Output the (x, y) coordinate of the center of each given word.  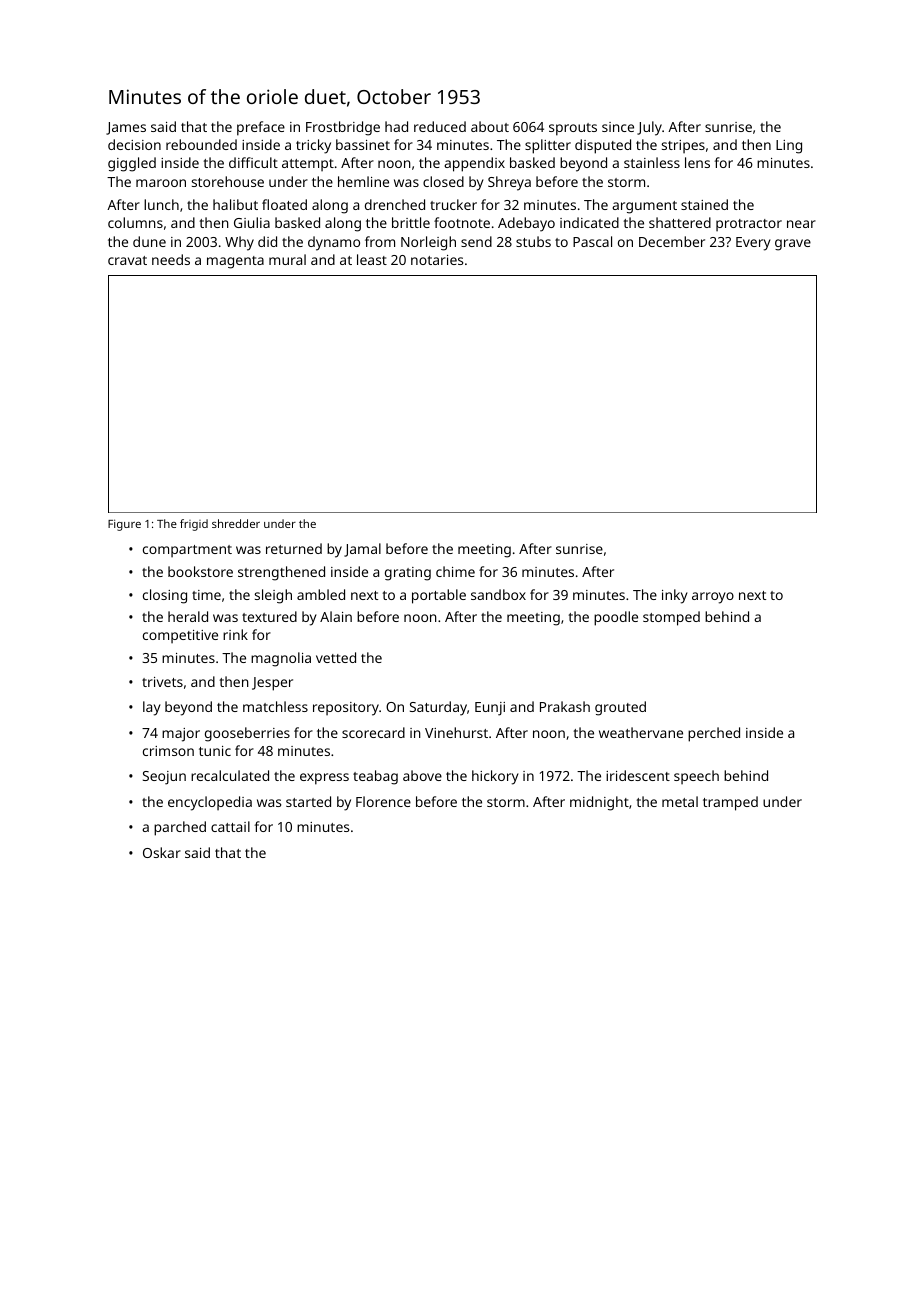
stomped (671, 618)
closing (165, 596)
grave (793, 245)
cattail (230, 826)
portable (439, 596)
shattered (680, 222)
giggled (132, 164)
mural (287, 259)
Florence (383, 801)
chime (455, 571)
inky (675, 596)
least (372, 259)
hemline (363, 181)
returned (294, 548)
